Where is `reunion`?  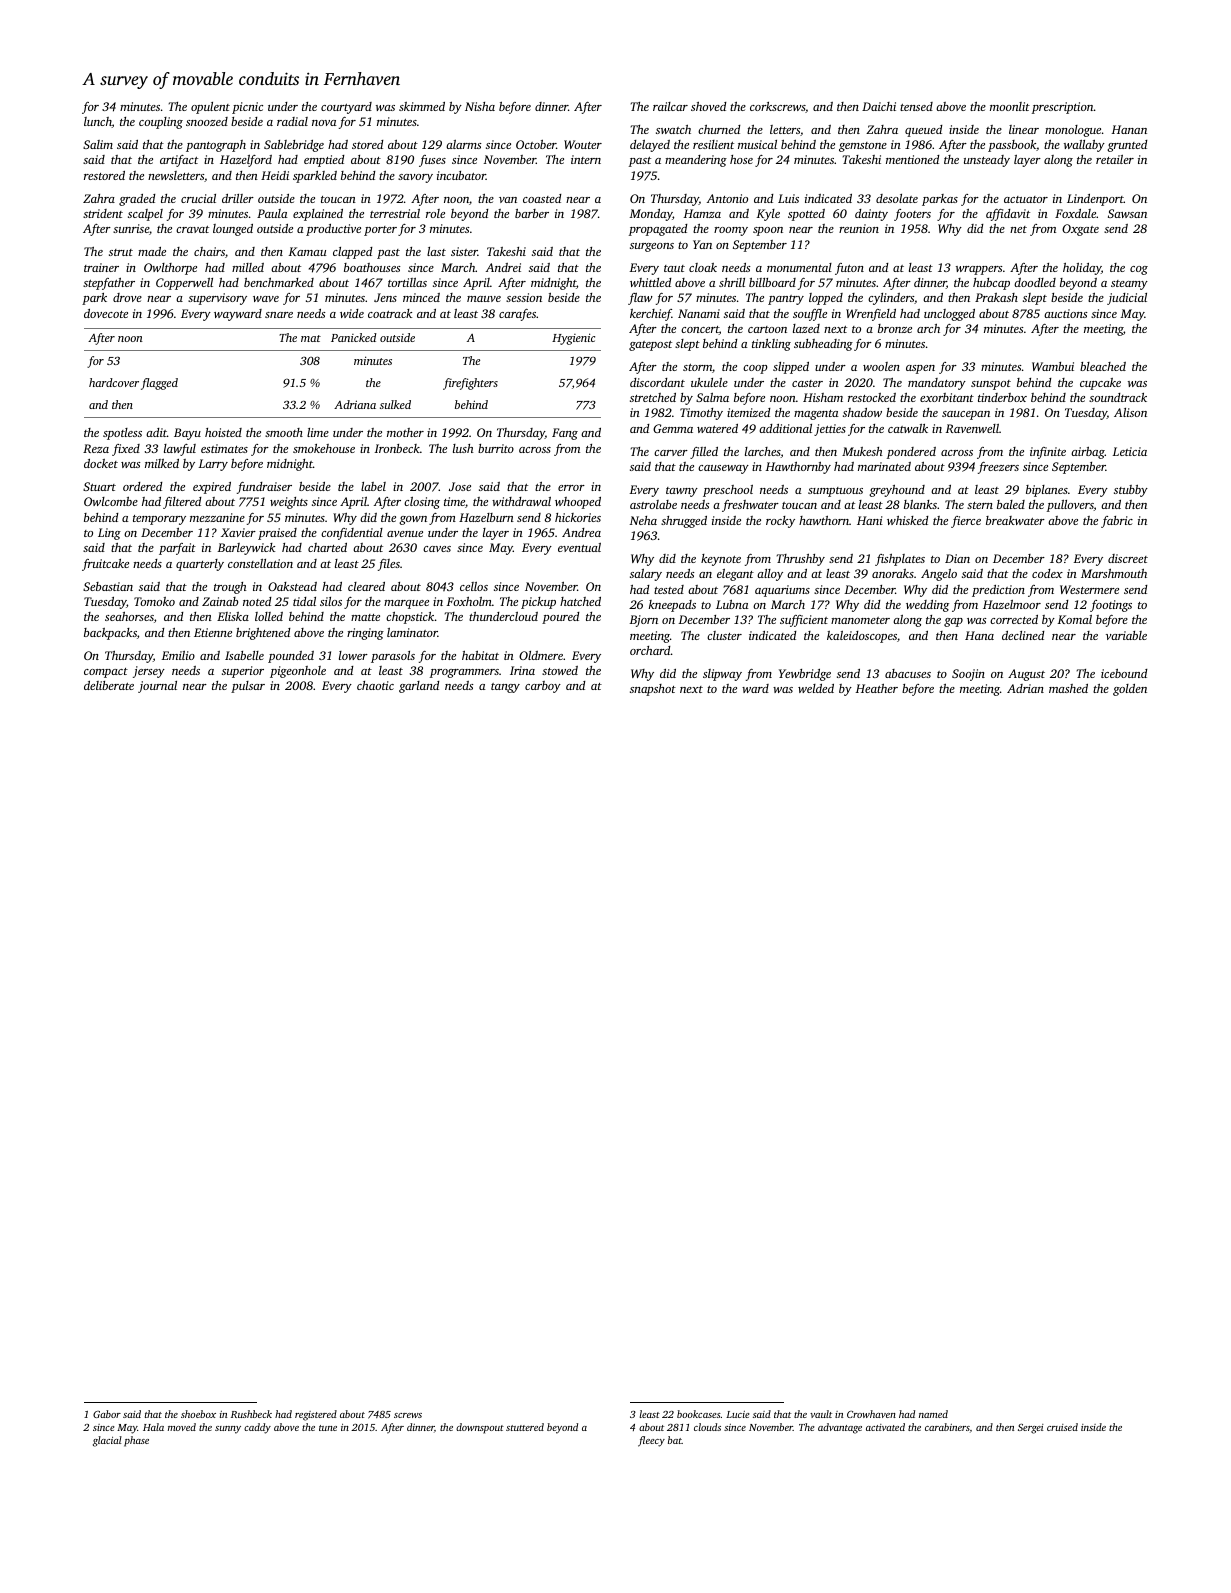
reunion is located at coordinates (859, 228).
